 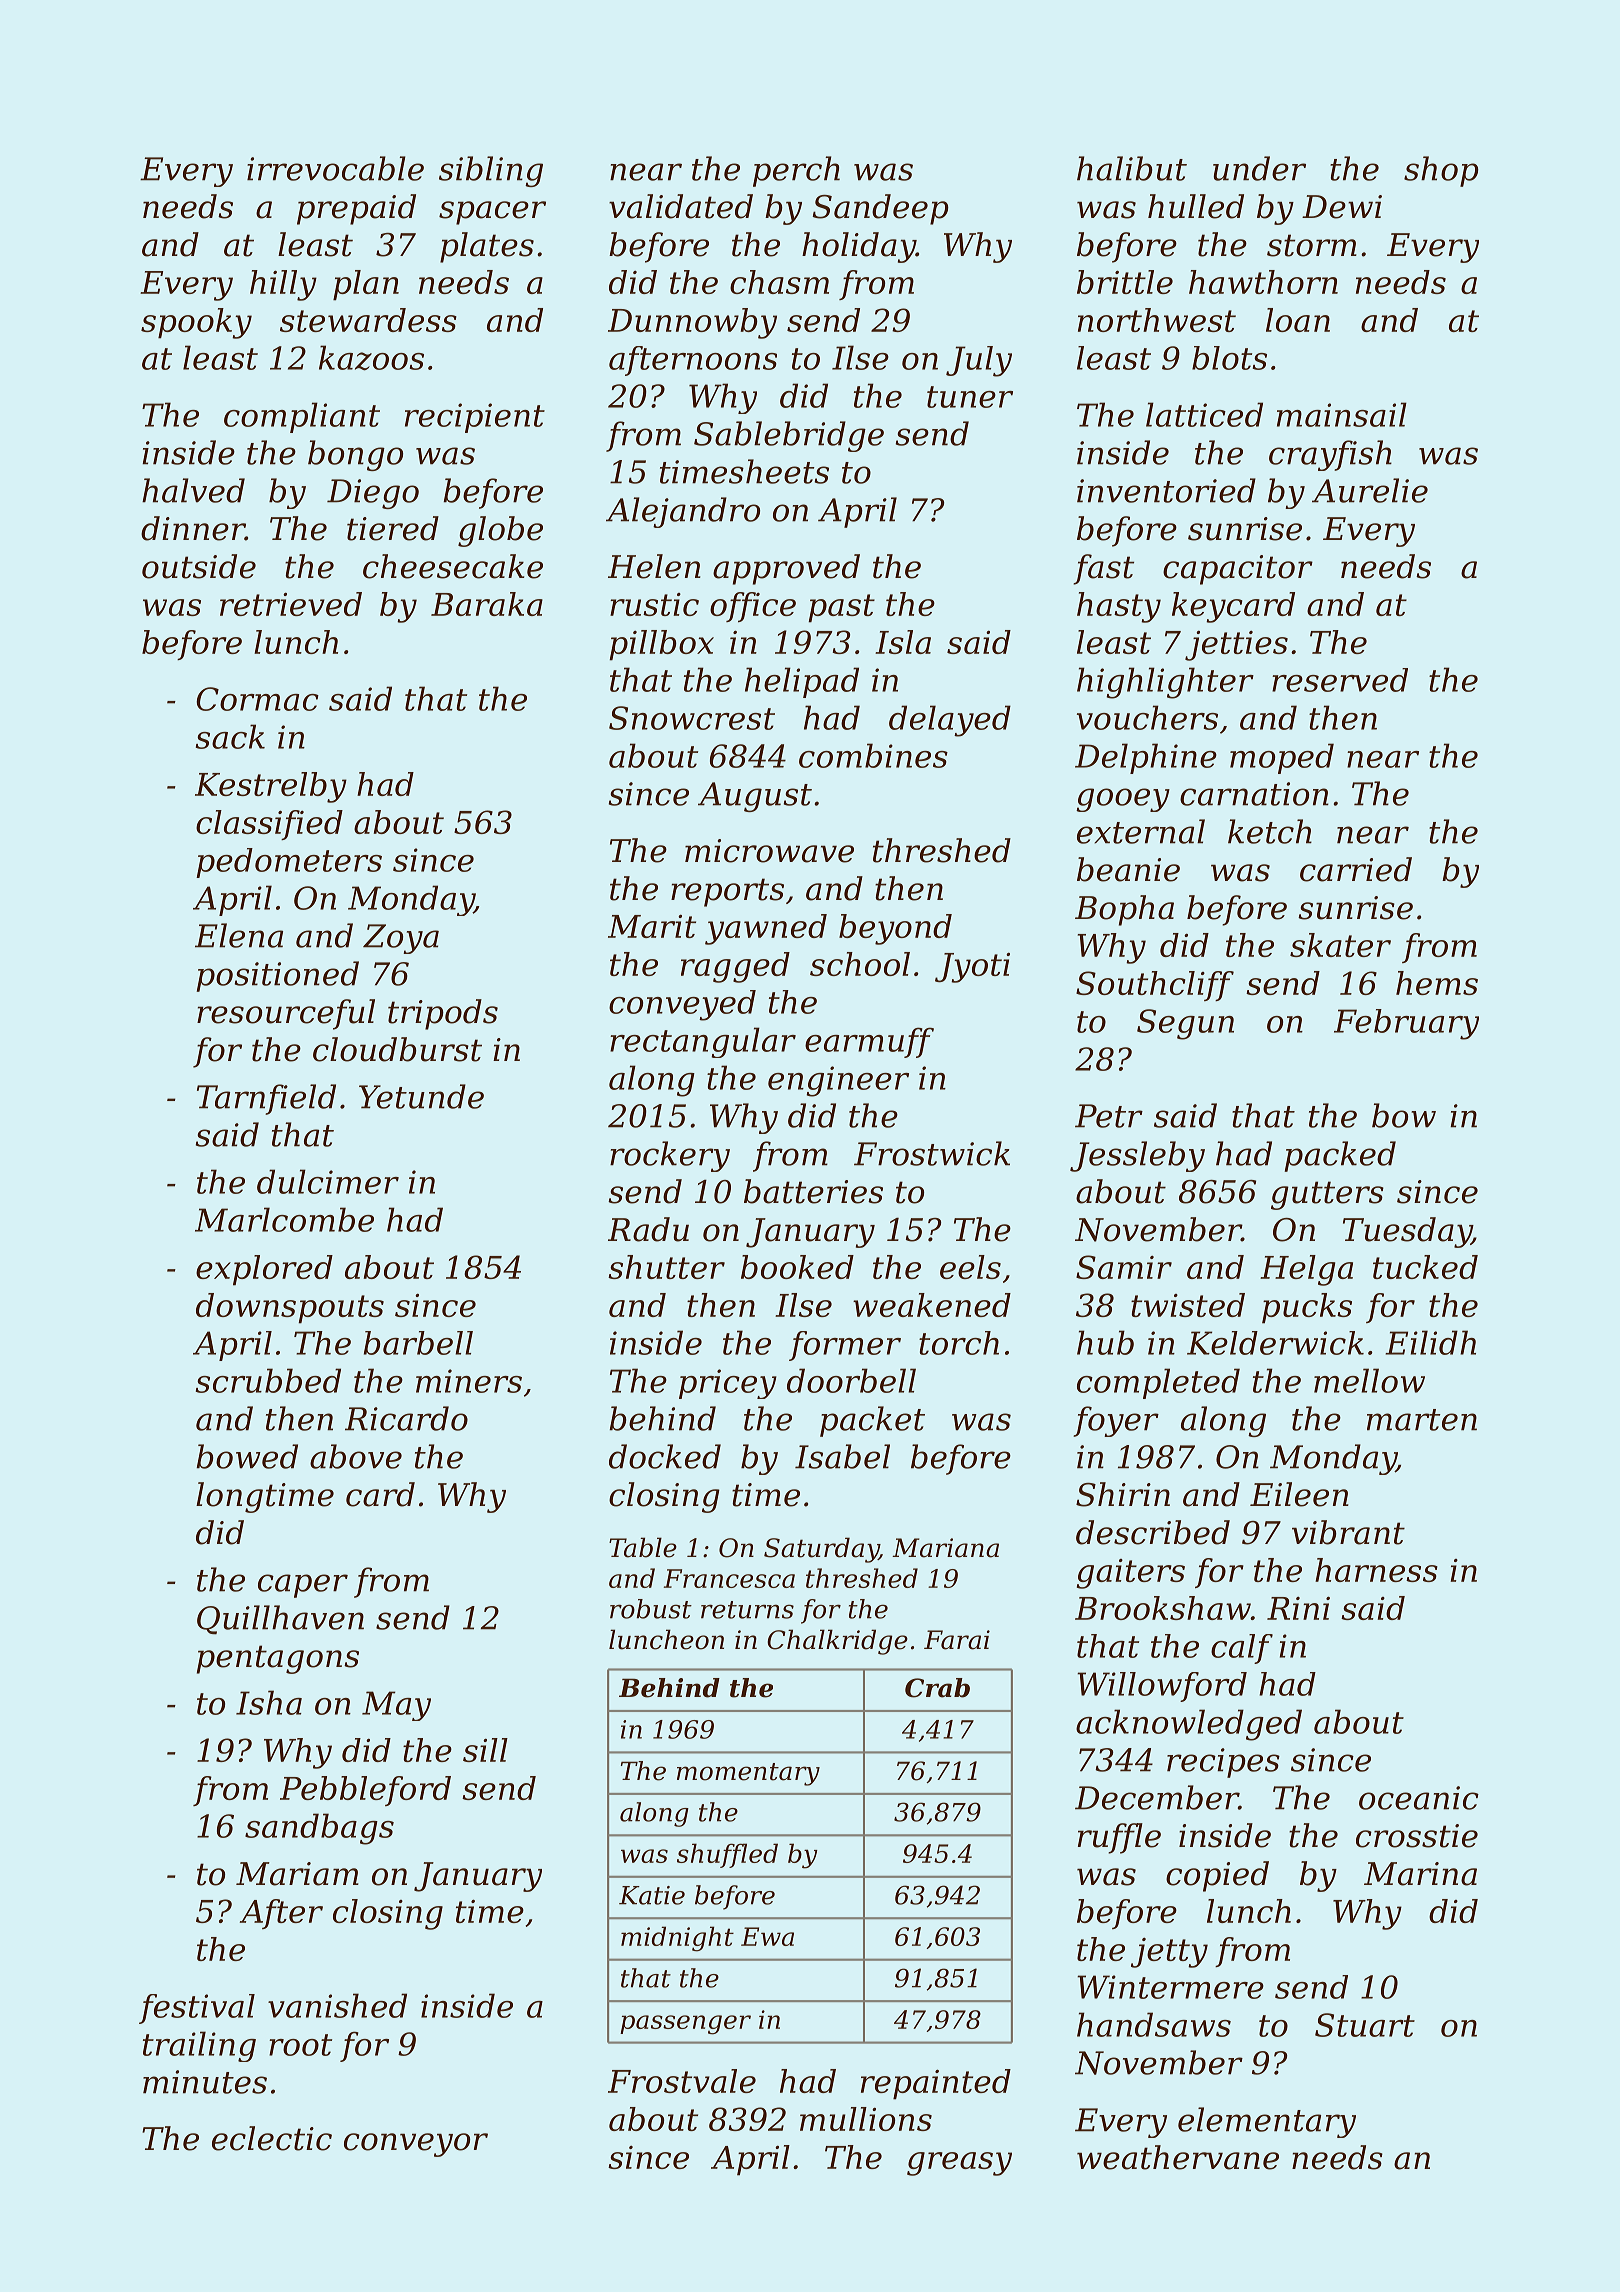 What do you see at coordinates (453, 566) in the screenshot?
I see `cheesecake` at bounding box center [453, 566].
